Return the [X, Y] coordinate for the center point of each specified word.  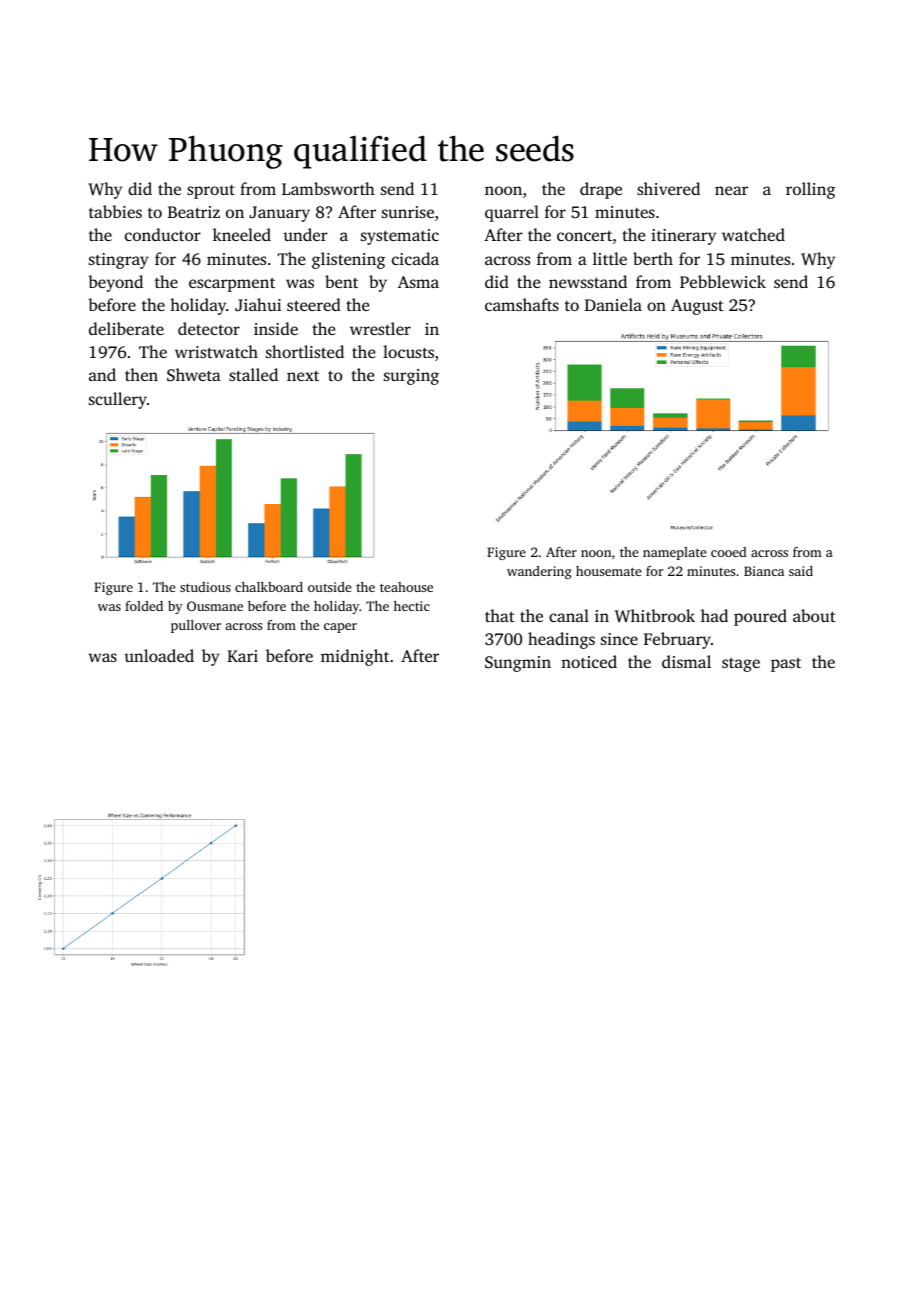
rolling [810, 190]
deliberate [126, 328]
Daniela [613, 304]
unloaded [159, 655]
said [801, 571]
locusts [408, 351]
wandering [539, 572]
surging [411, 377]
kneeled [242, 234]
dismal [686, 661]
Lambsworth [328, 188]
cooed [729, 552]
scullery [118, 400]
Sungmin [518, 664]
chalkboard [269, 587]
